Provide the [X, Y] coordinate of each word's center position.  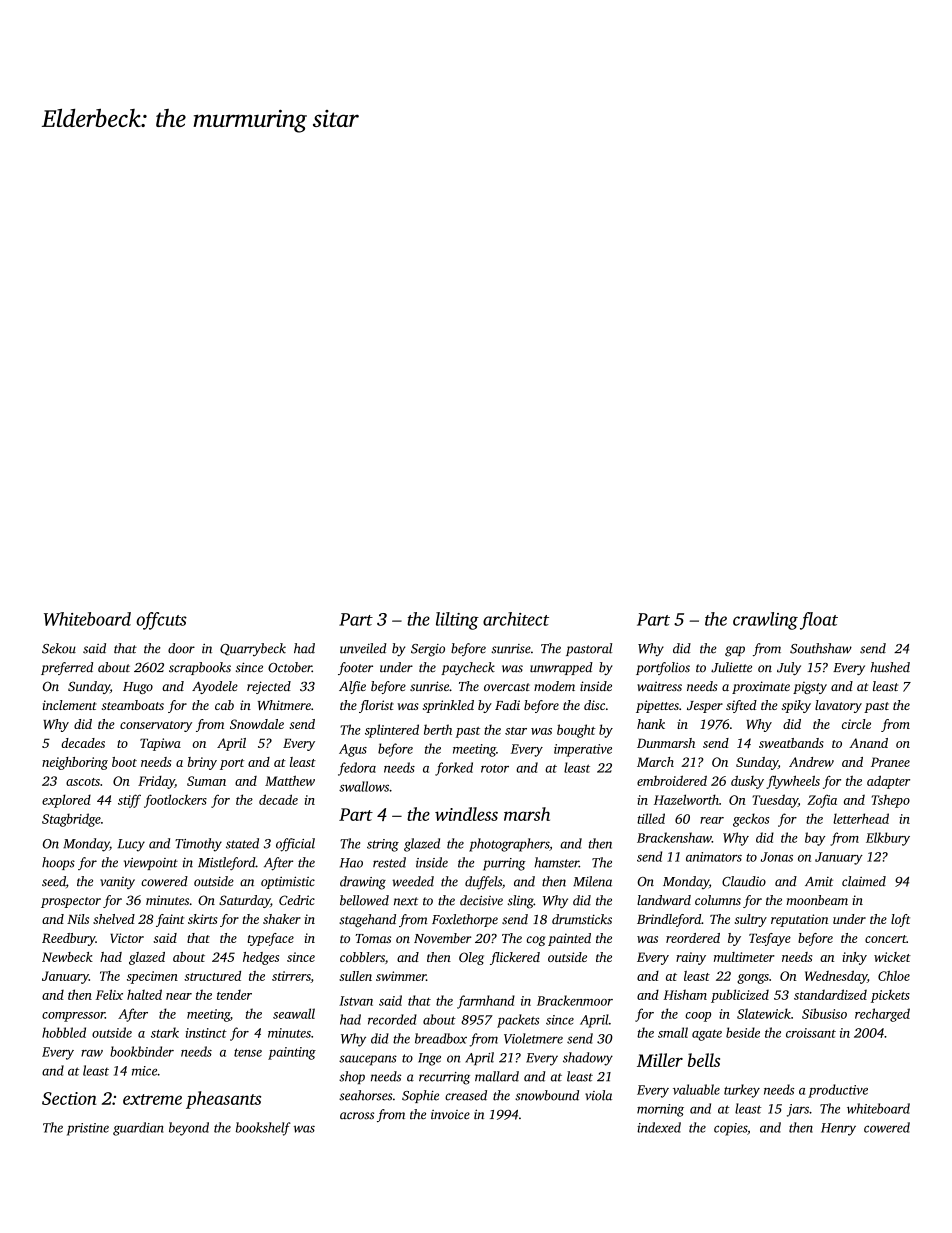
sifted [741, 706]
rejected [269, 687]
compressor [73, 1017]
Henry [838, 1129]
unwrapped [561, 668]
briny [202, 763]
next [406, 901]
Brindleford [669, 920]
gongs [753, 979]
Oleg [471, 958]
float [819, 621]
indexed [659, 1127]
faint [170, 920]
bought [576, 731]
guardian [138, 1129]
